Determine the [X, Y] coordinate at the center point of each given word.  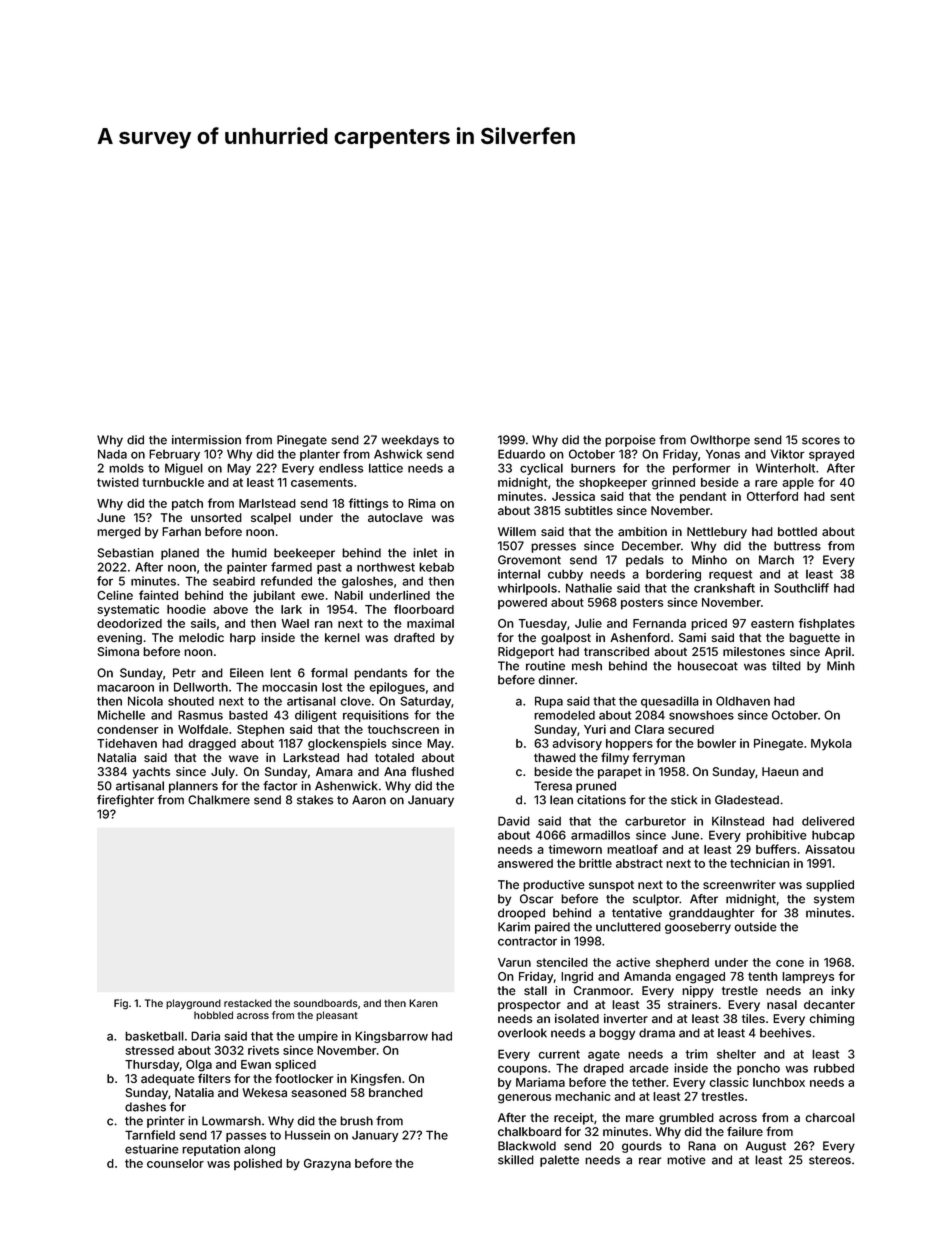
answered [525, 863]
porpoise [630, 441]
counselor [175, 1163]
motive [686, 1160]
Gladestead [747, 800]
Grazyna [327, 1165]
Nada [112, 454]
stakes [315, 800]
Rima [422, 503]
